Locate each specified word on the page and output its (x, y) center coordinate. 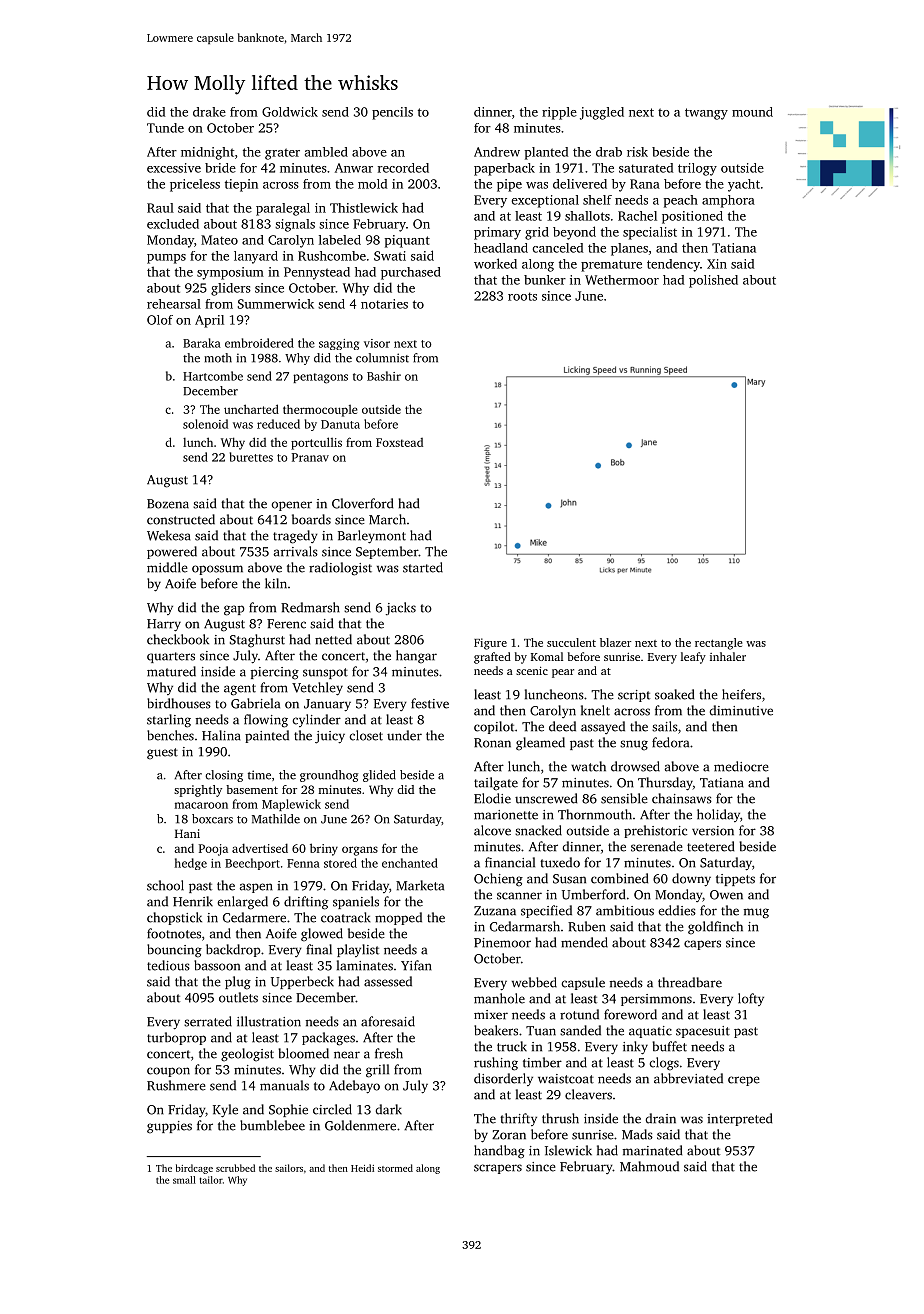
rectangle (718, 644)
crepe (744, 1081)
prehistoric (655, 831)
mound (752, 112)
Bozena (168, 504)
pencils (392, 113)
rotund (579, 1014)
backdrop (233, 950)
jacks (401, 609)
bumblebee (272, 1125)
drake (209, 112)
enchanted (410, 863)
